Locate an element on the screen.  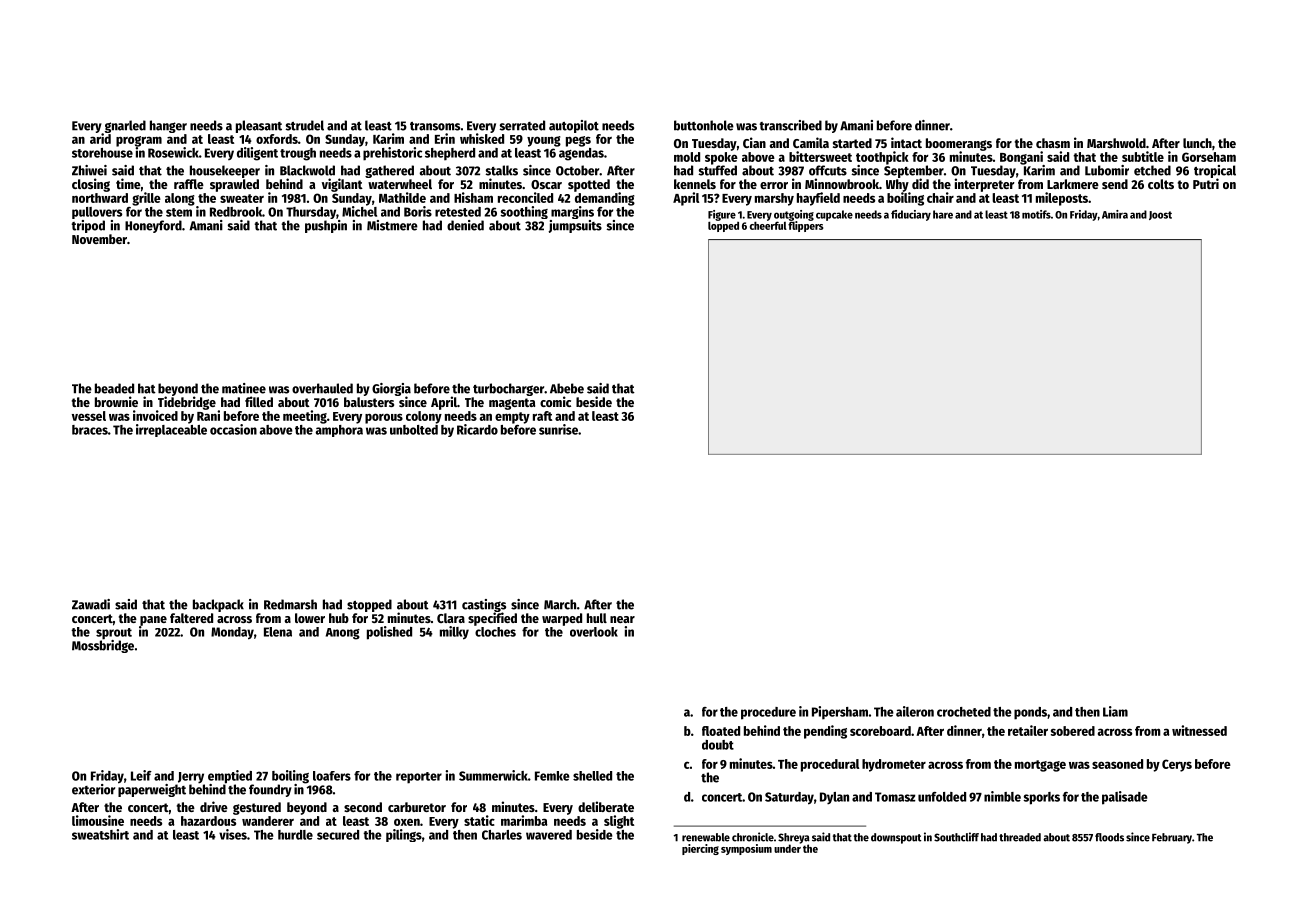
Mossbridge is located at coordinates (103, 646).
